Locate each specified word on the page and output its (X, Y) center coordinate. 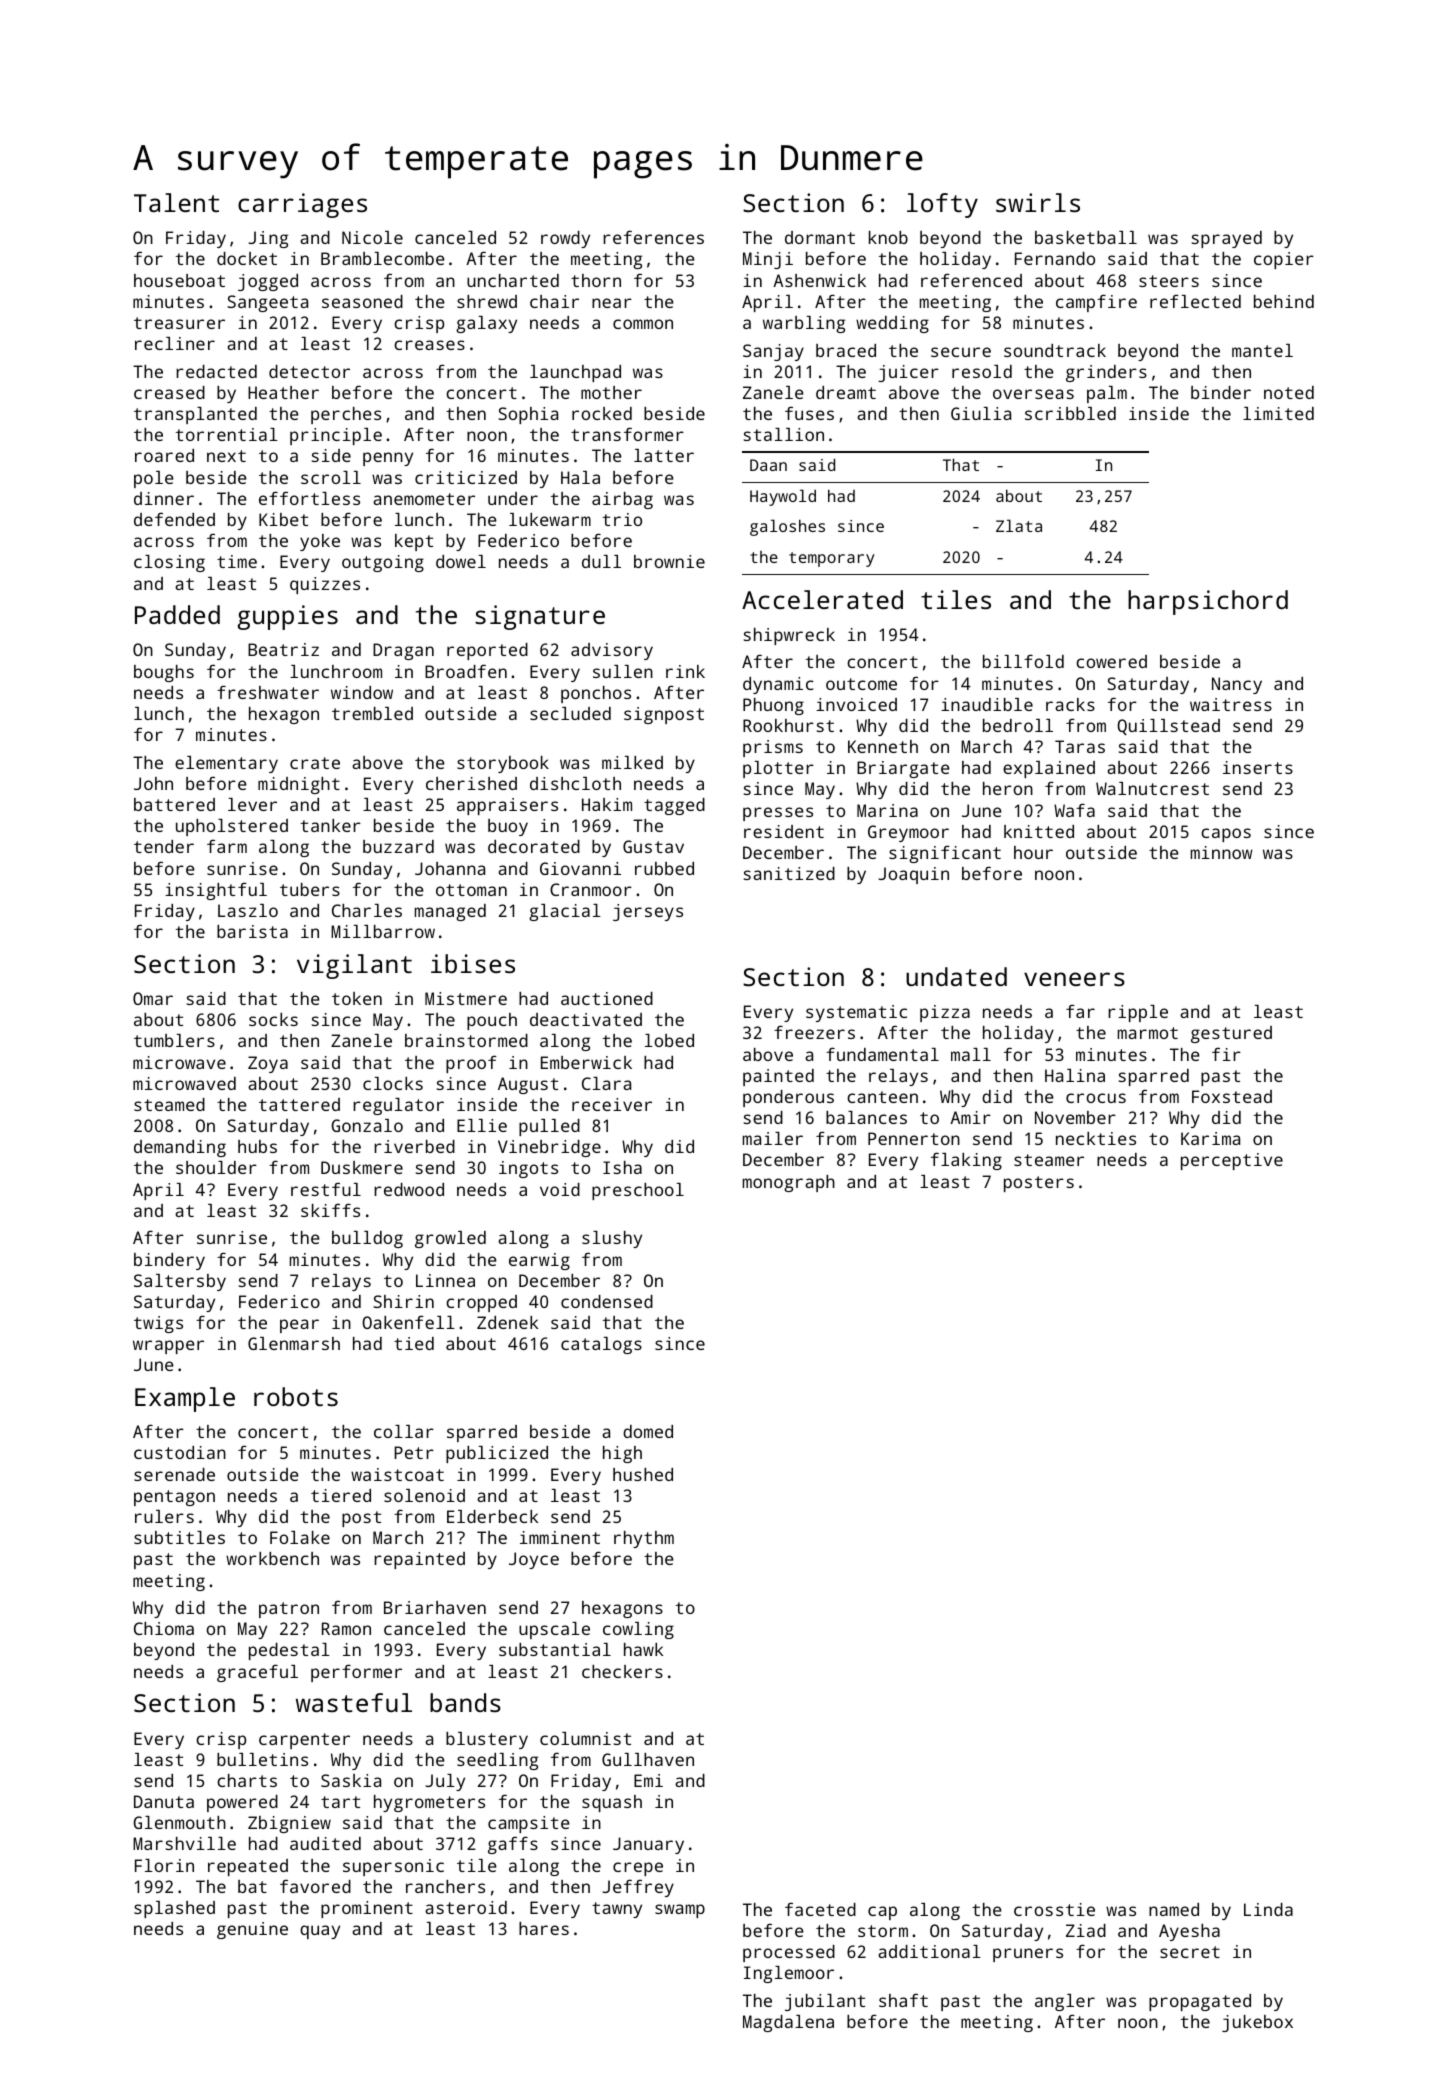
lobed (669, 1040)
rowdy (565, 239)
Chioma (164, 1628)
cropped (481, 1303)
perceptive (1232, 1161)
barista (252, 931)
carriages (302, 205)
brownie (669, 561)
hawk (643, 1649)
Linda (1268, 1909)
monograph (789, 1183)
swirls (1038, 202)
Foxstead (1232, 1096)
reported (487, 651)
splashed (174, 1909)
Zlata (1019, 525)
